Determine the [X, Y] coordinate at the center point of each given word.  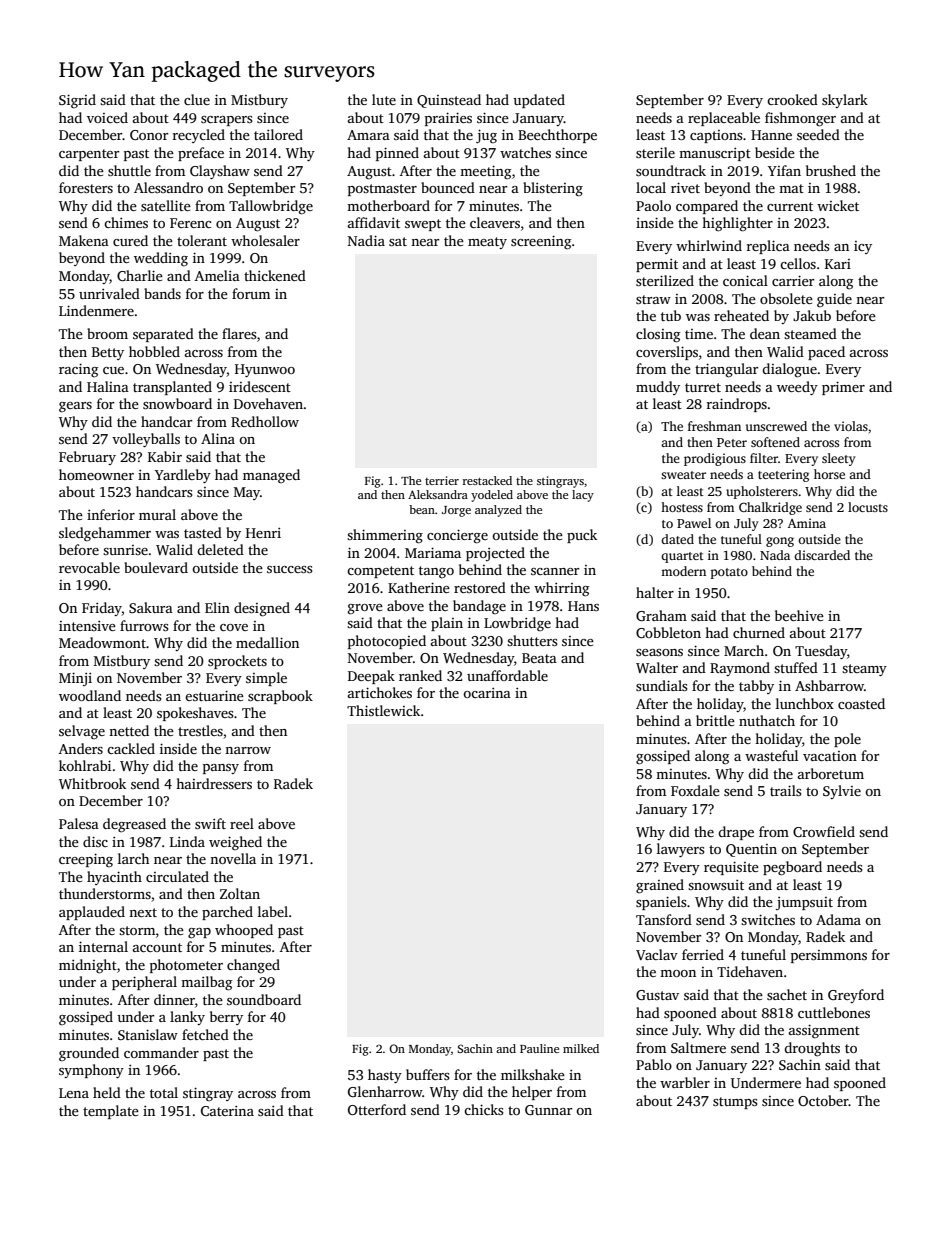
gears [75, 407]
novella [233, 858]
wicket [838, 205]
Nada [775, 555]
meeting [485, 172]
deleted [220, 549]
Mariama [433, 552]
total [164, 1092]
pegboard [792, 868]
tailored [278, 134]
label [273, 911]
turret [703, 387]
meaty [487, 243]
